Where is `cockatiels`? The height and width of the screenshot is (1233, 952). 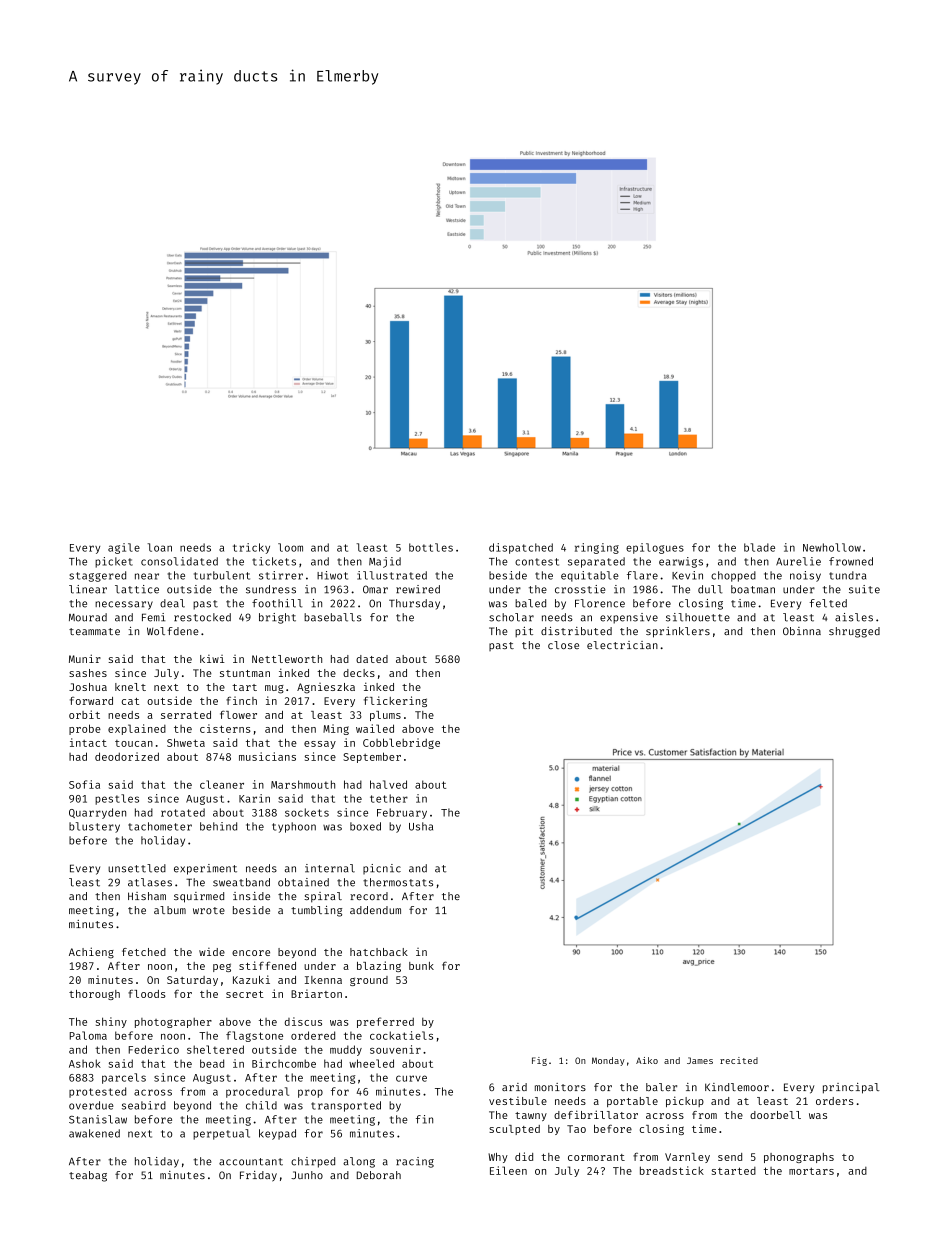 cockatiels is located at coordinates (401, 1035).
